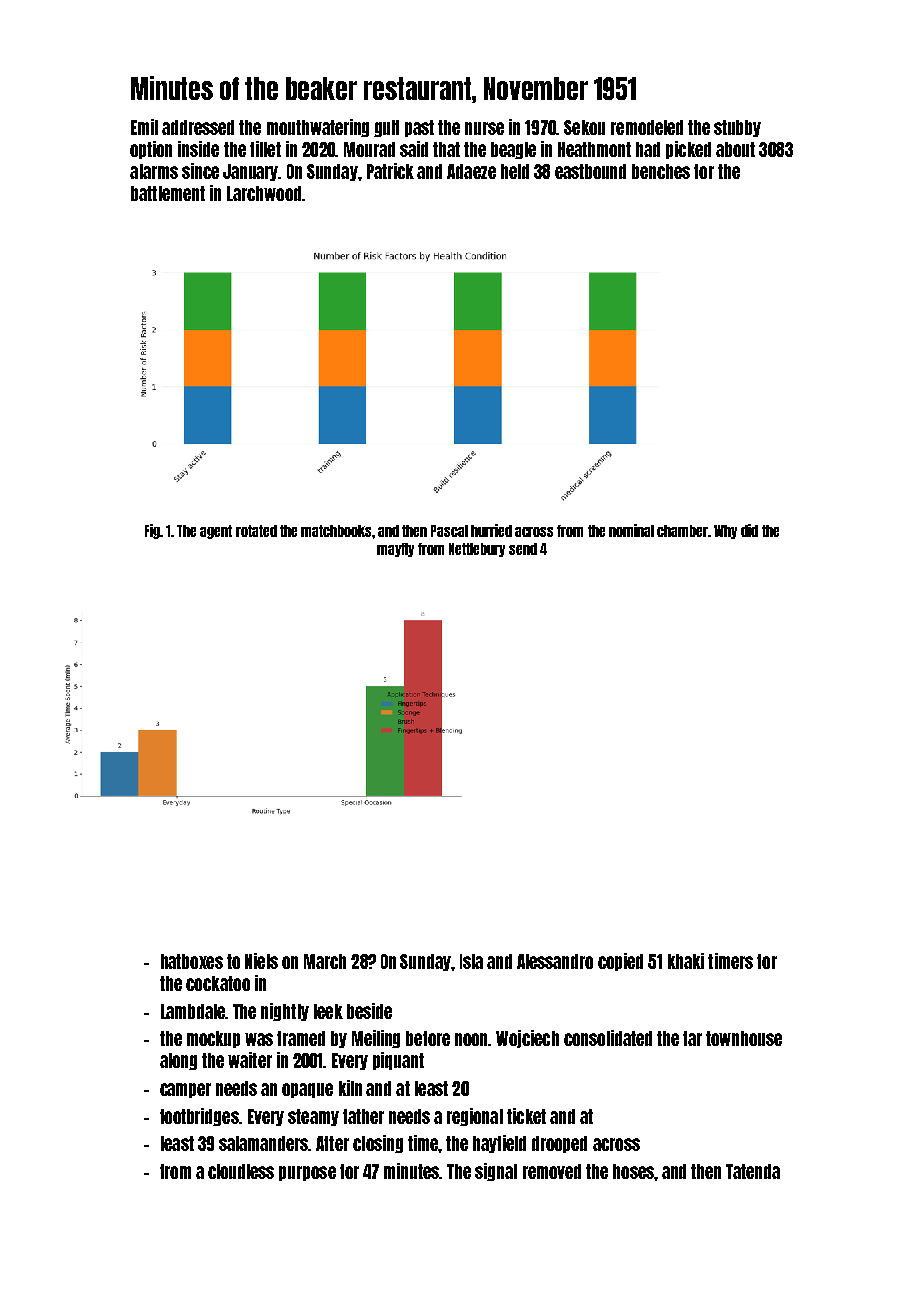 This screenshot has height=1314, width=924. Describe the element at coordinates (398, 1061) in the screenshot. I see `piquant` at that location.
